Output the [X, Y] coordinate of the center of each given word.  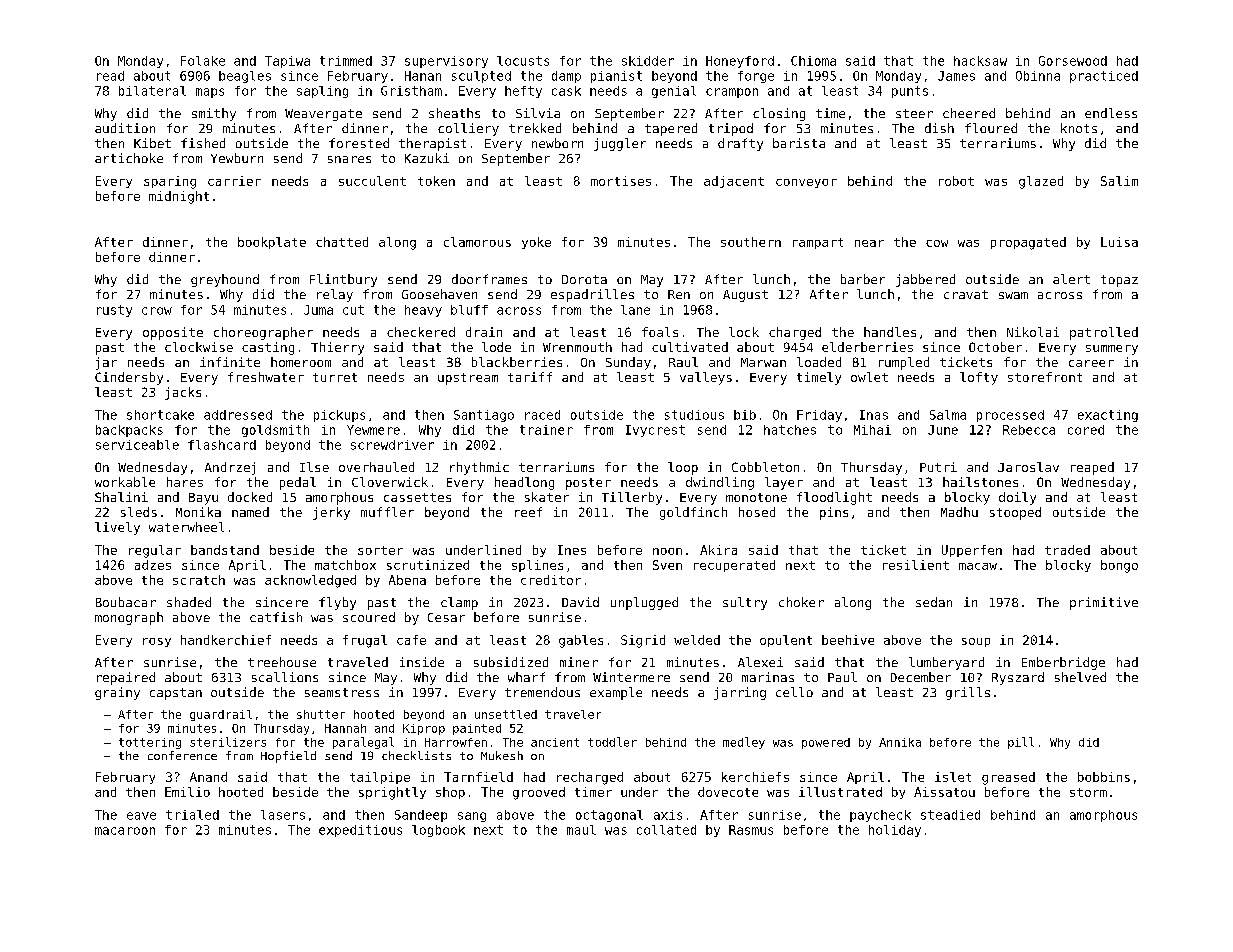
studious [694, 415]
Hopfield [288, 757]
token [436, 181]
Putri [938, 467]
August [745, 296]
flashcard [222, 445]
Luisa [1119, 242]
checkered [421, 332]
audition [125, 128]
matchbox [345, 565]
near [869, 243]
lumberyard [946, 663]
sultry [745, 603]
